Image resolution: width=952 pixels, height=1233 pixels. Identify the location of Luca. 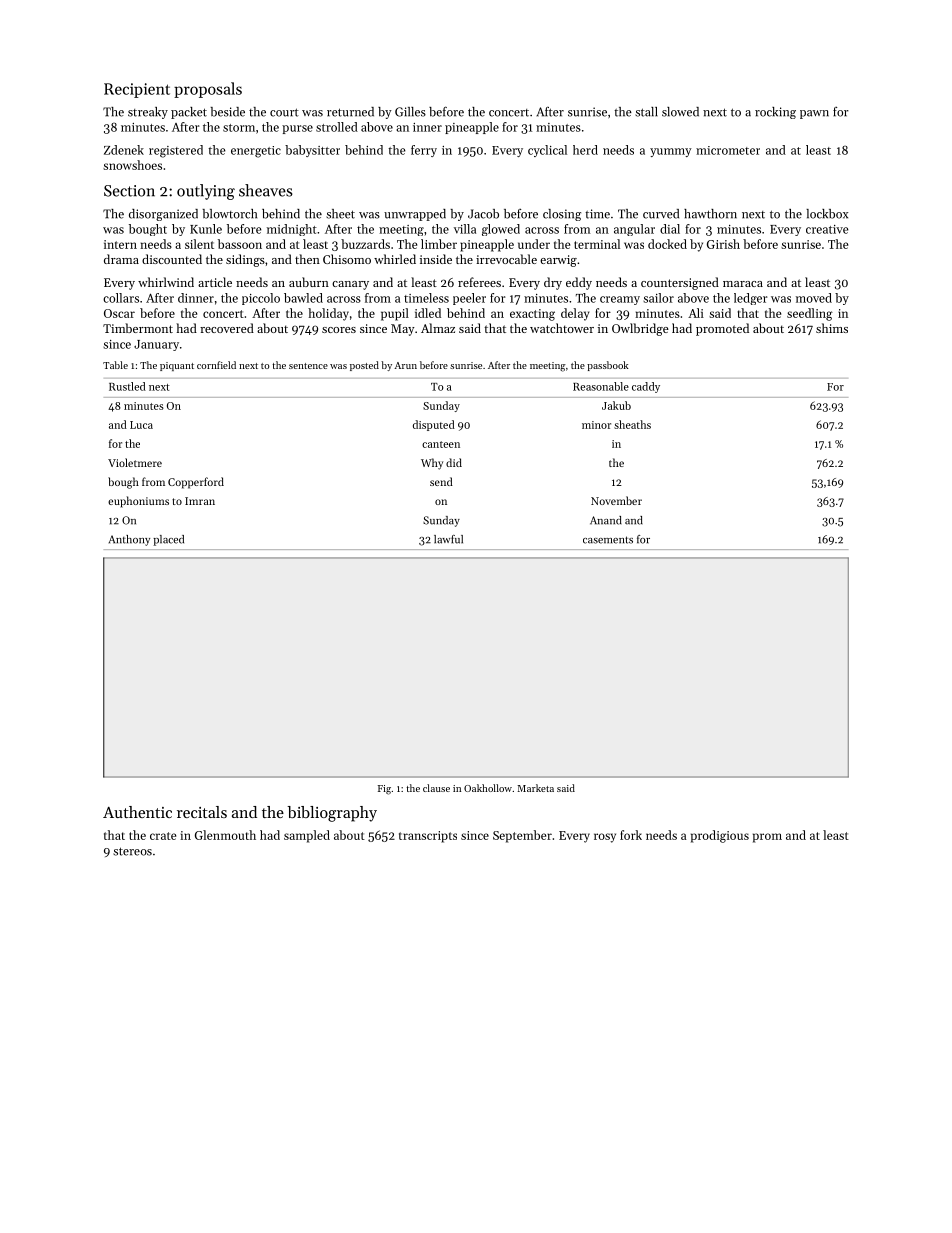
(141, 425).
